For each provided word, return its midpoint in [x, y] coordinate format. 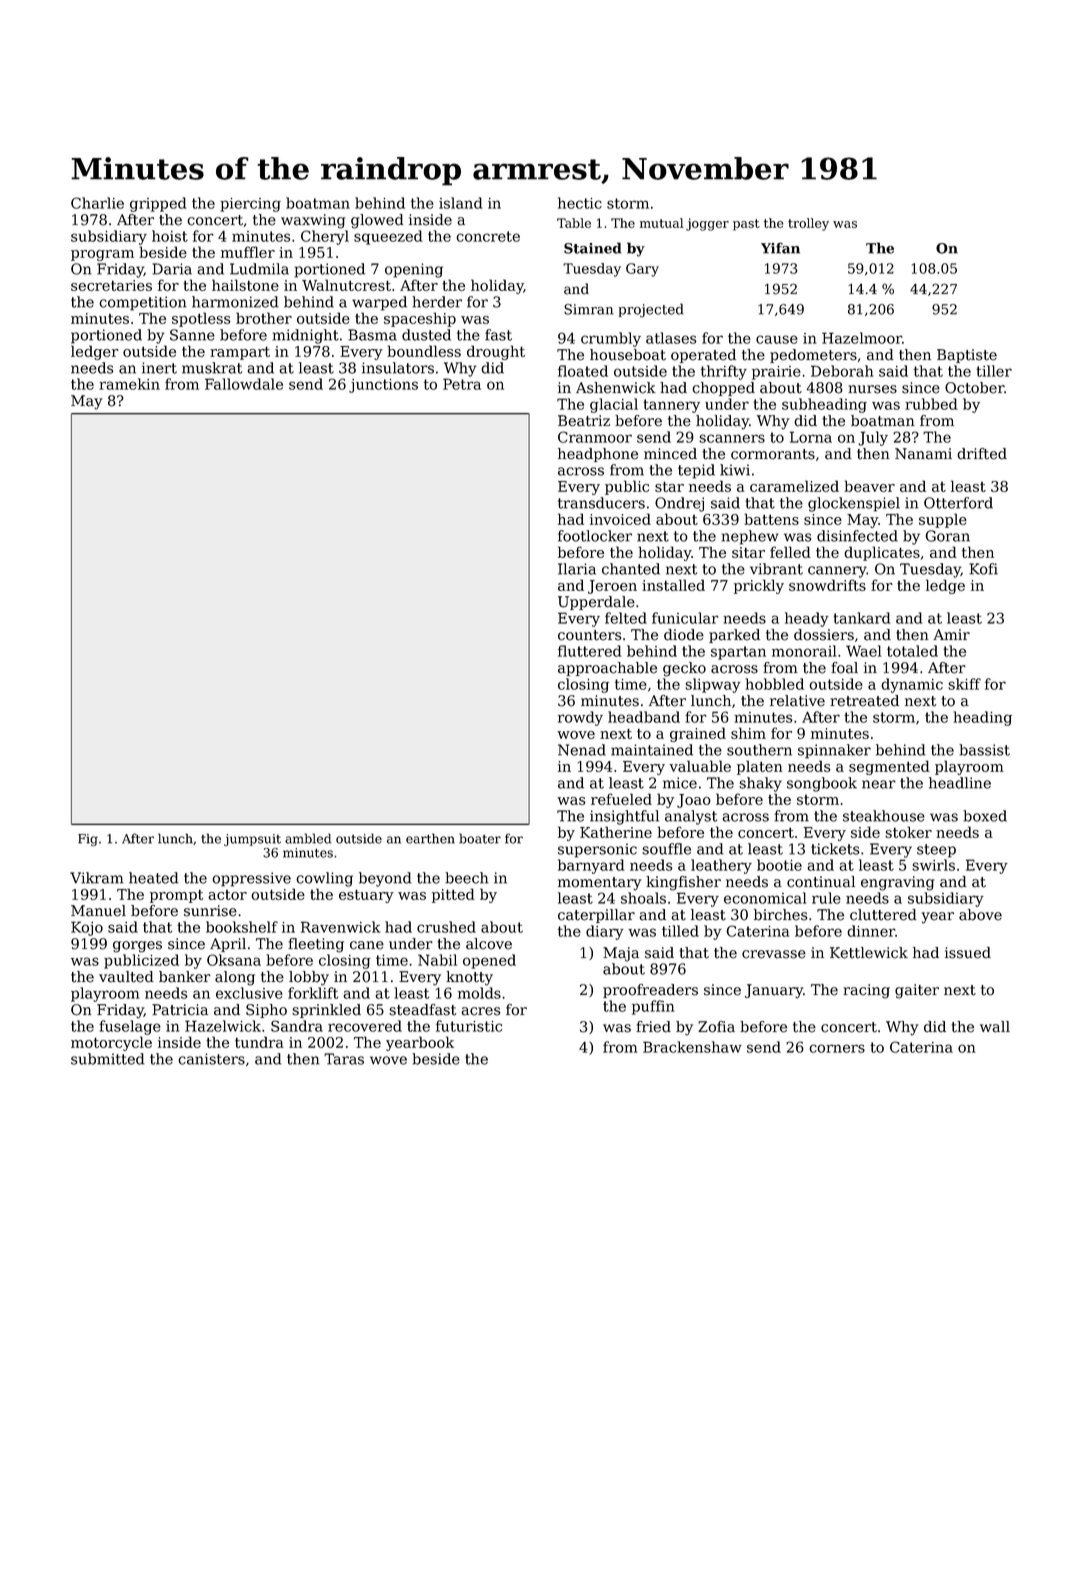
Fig [88, 840]
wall [995, 1027]
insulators [398, 368]
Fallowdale [244, 384]
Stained [593, 248]
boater [480, 838]
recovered [365, 1026]
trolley [808, 224]
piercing [250, 205]
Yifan [780, 248]
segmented [889, 767]
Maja [621, 954]
